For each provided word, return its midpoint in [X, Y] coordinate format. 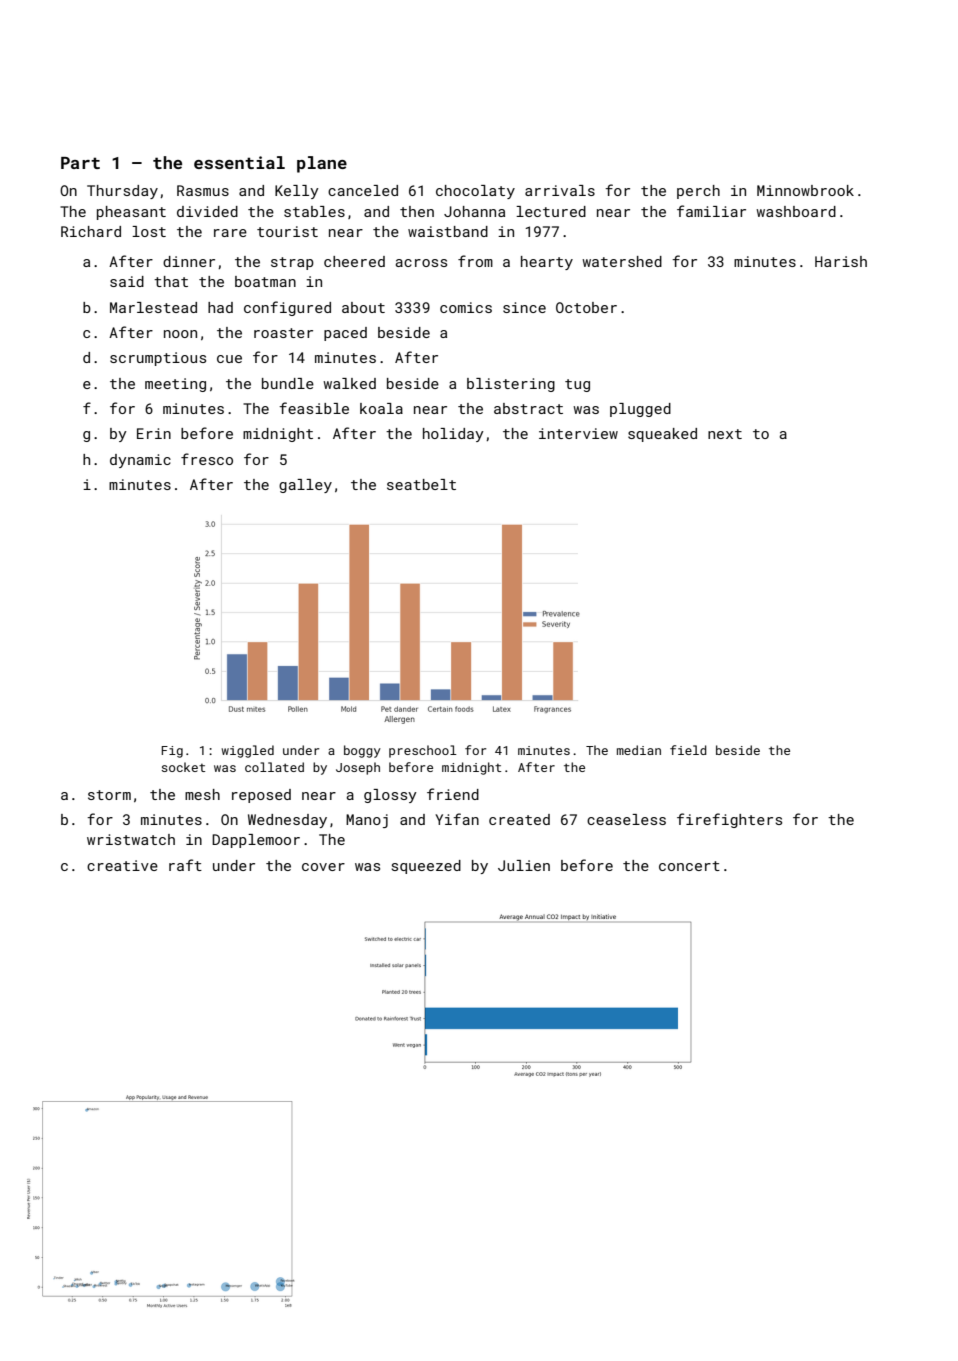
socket [183, 767]
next [725, 434]
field [688, 750]
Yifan [457, 819]
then [417, 211]
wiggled [248, 751]
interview [578, 433]
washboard [796, 211]
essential [239, 162]
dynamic [140, 461]
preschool [423, 751]
